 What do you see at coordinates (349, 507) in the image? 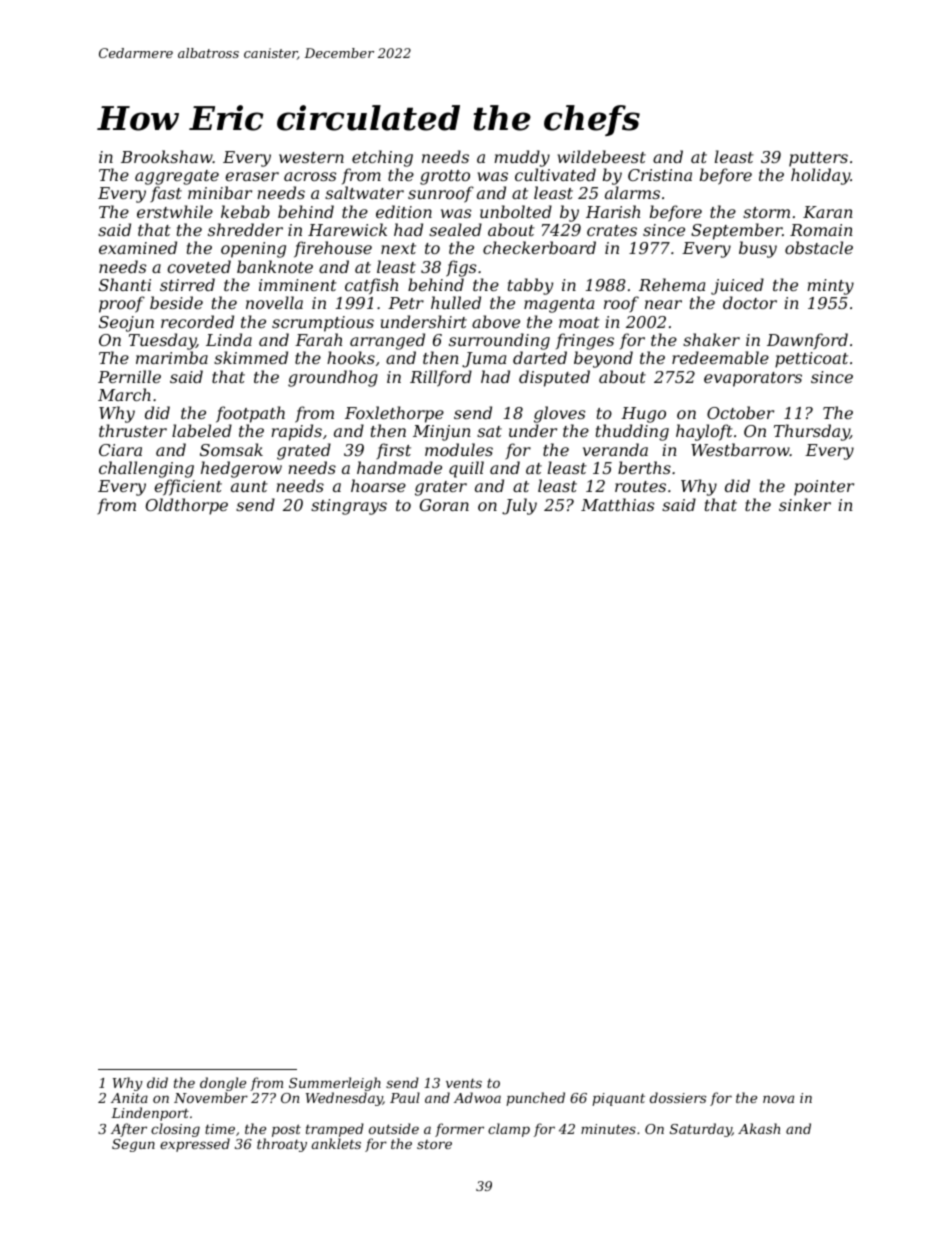
I see `stingrays` at bounding box center [349, 507].
